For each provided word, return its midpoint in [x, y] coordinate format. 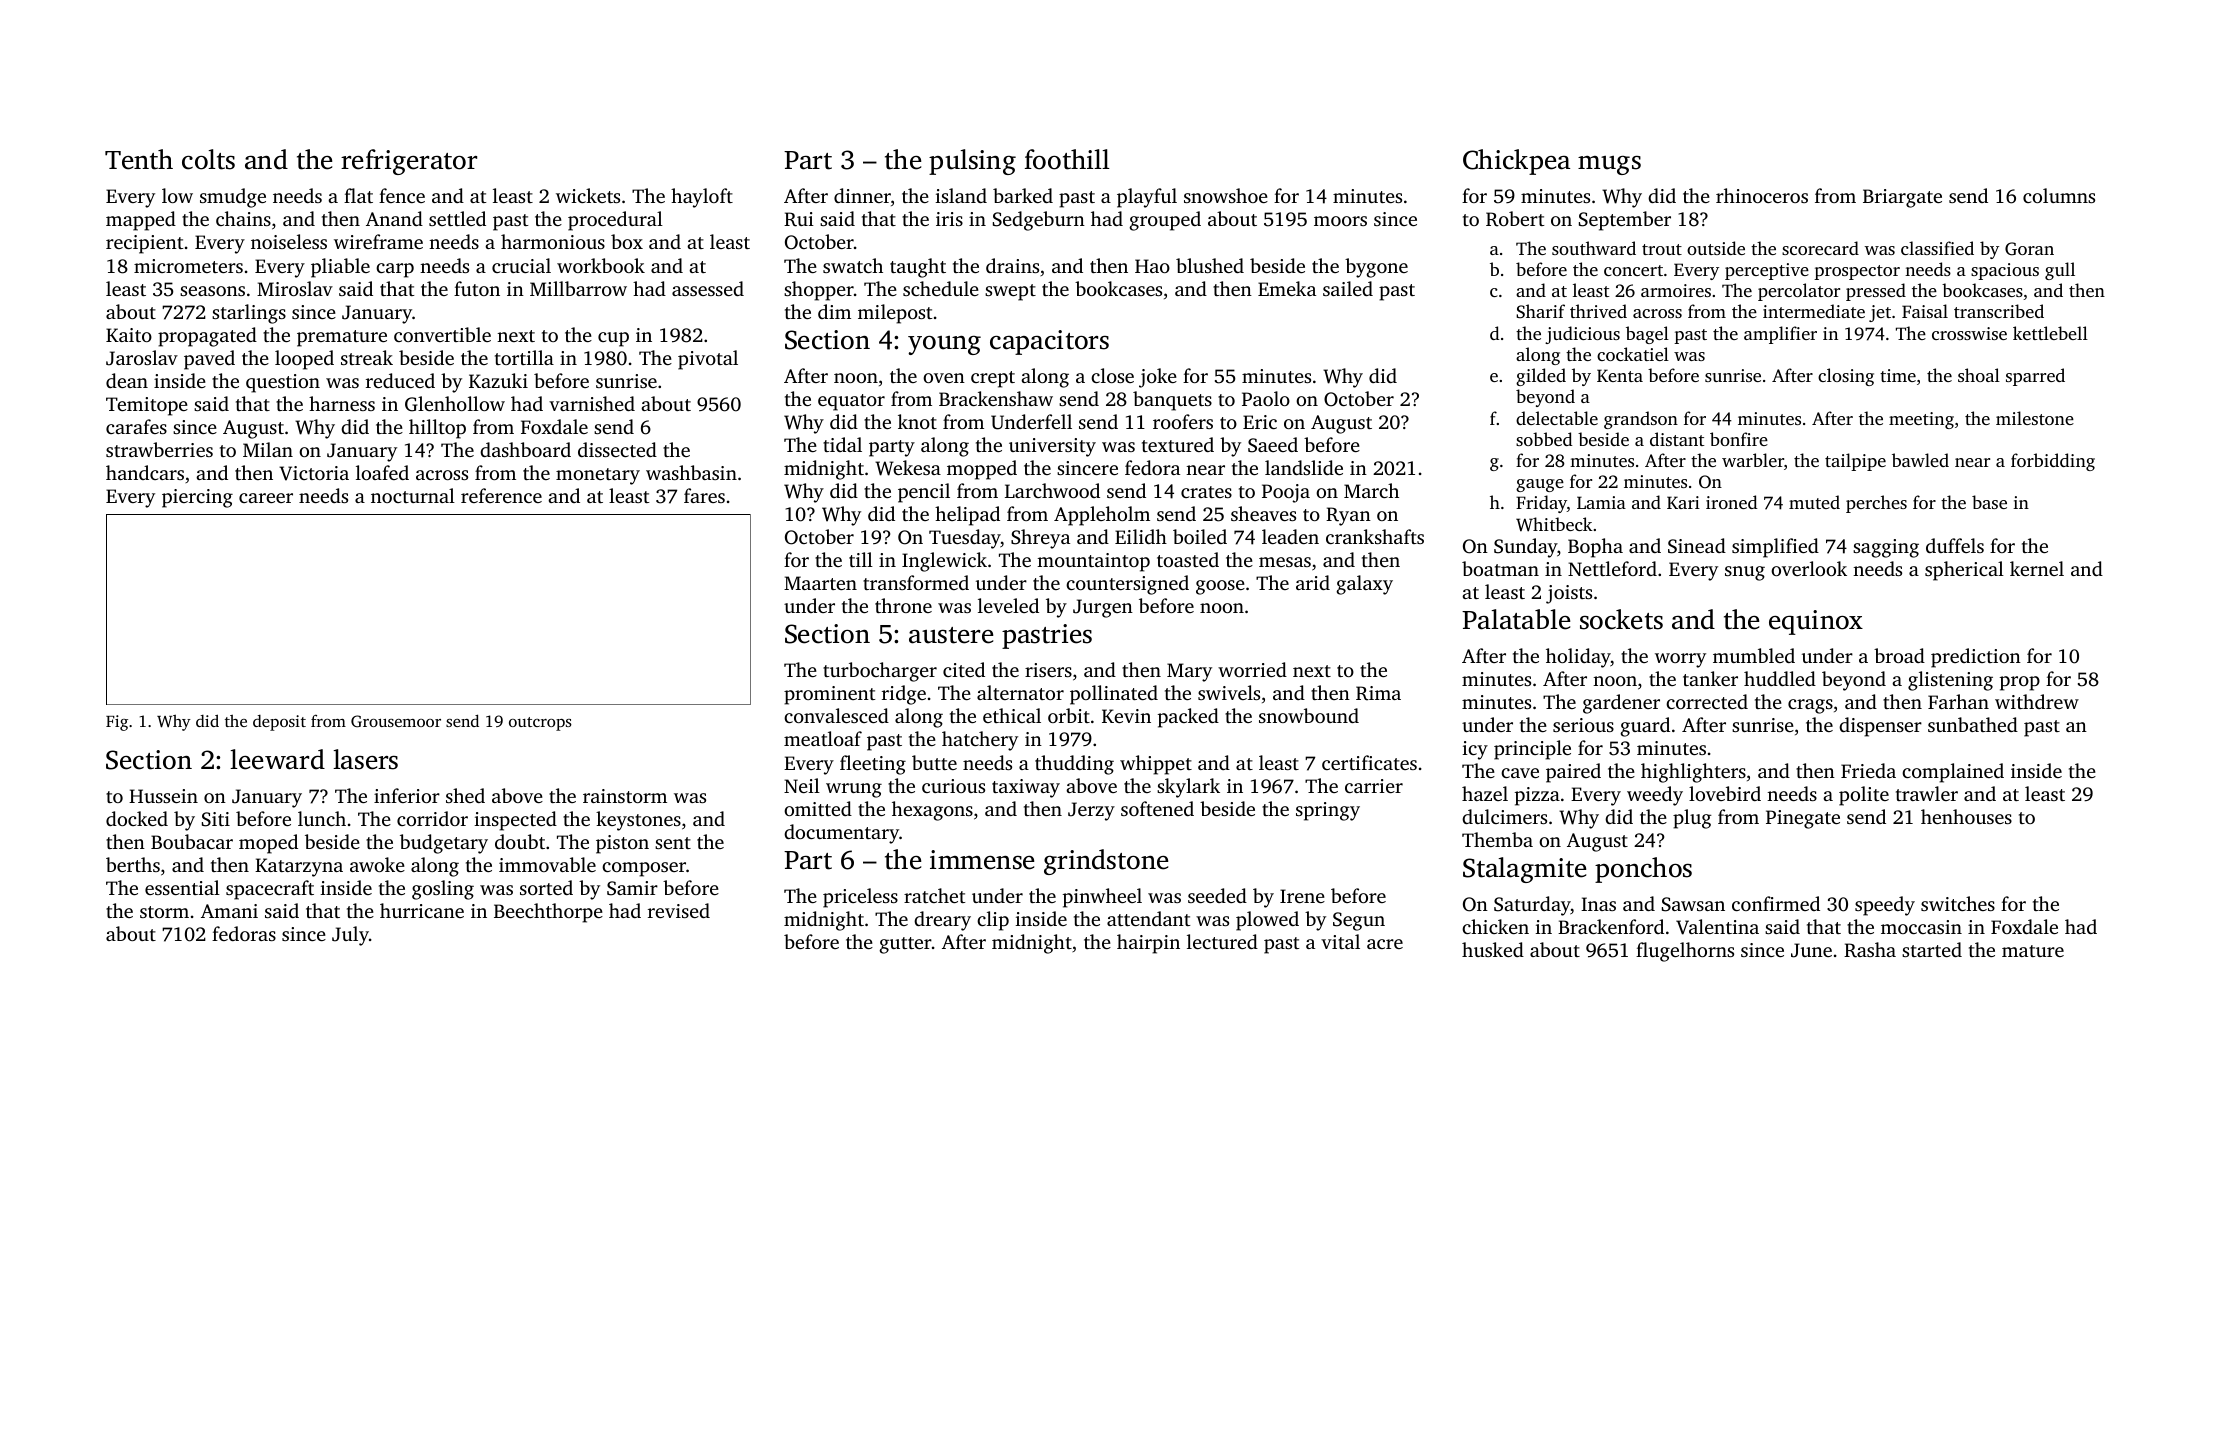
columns [2059, 195]
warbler [1753, 460]
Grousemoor [396, 721]
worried [1252, 669]
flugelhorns [1685, 952]
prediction [1976, 658]
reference [501, 495]
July [350, 936]
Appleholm [1102, 516]
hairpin [1148, 944]
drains [1012, 265]
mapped [141, 221]
